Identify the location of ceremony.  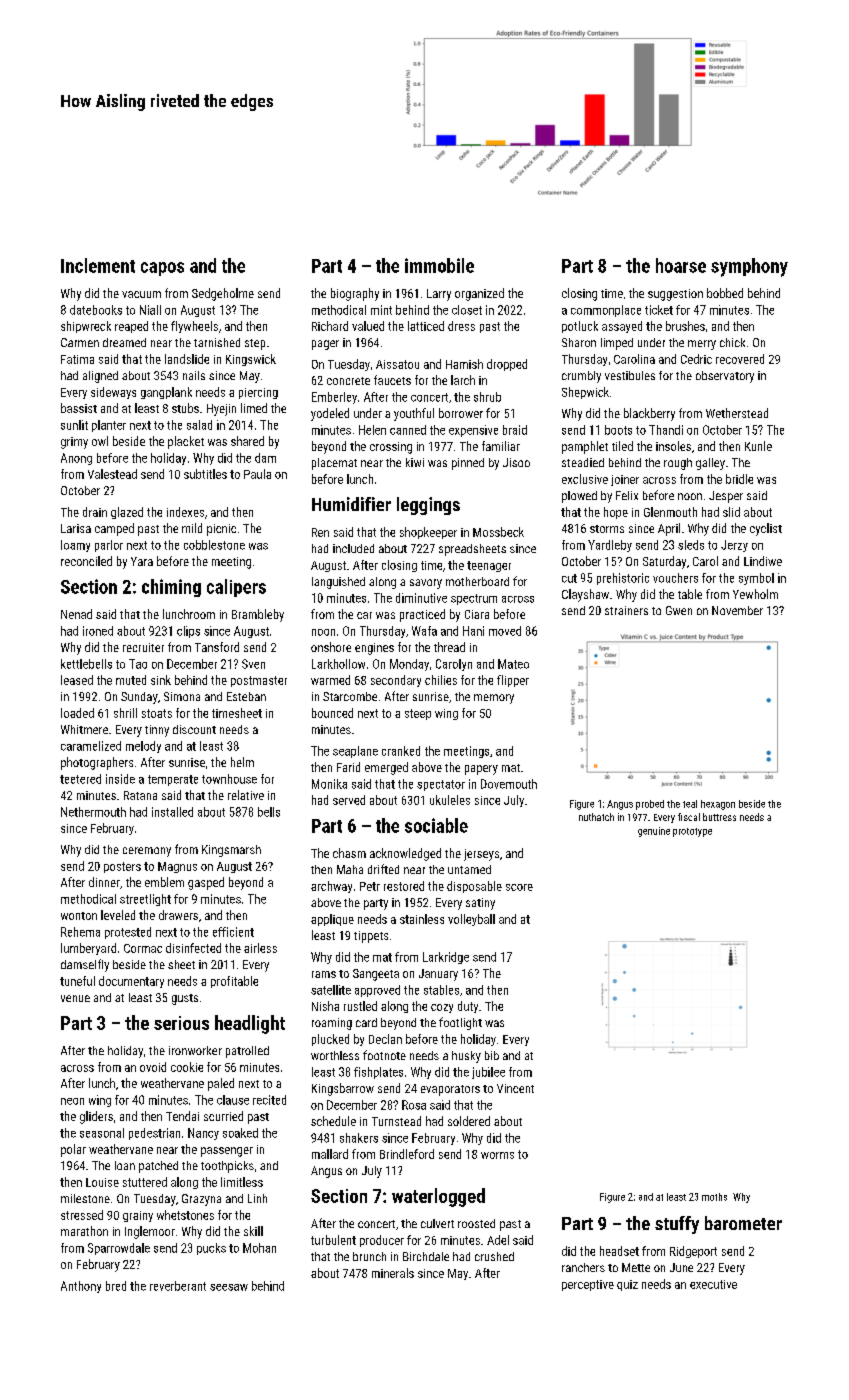
(147, 852).
